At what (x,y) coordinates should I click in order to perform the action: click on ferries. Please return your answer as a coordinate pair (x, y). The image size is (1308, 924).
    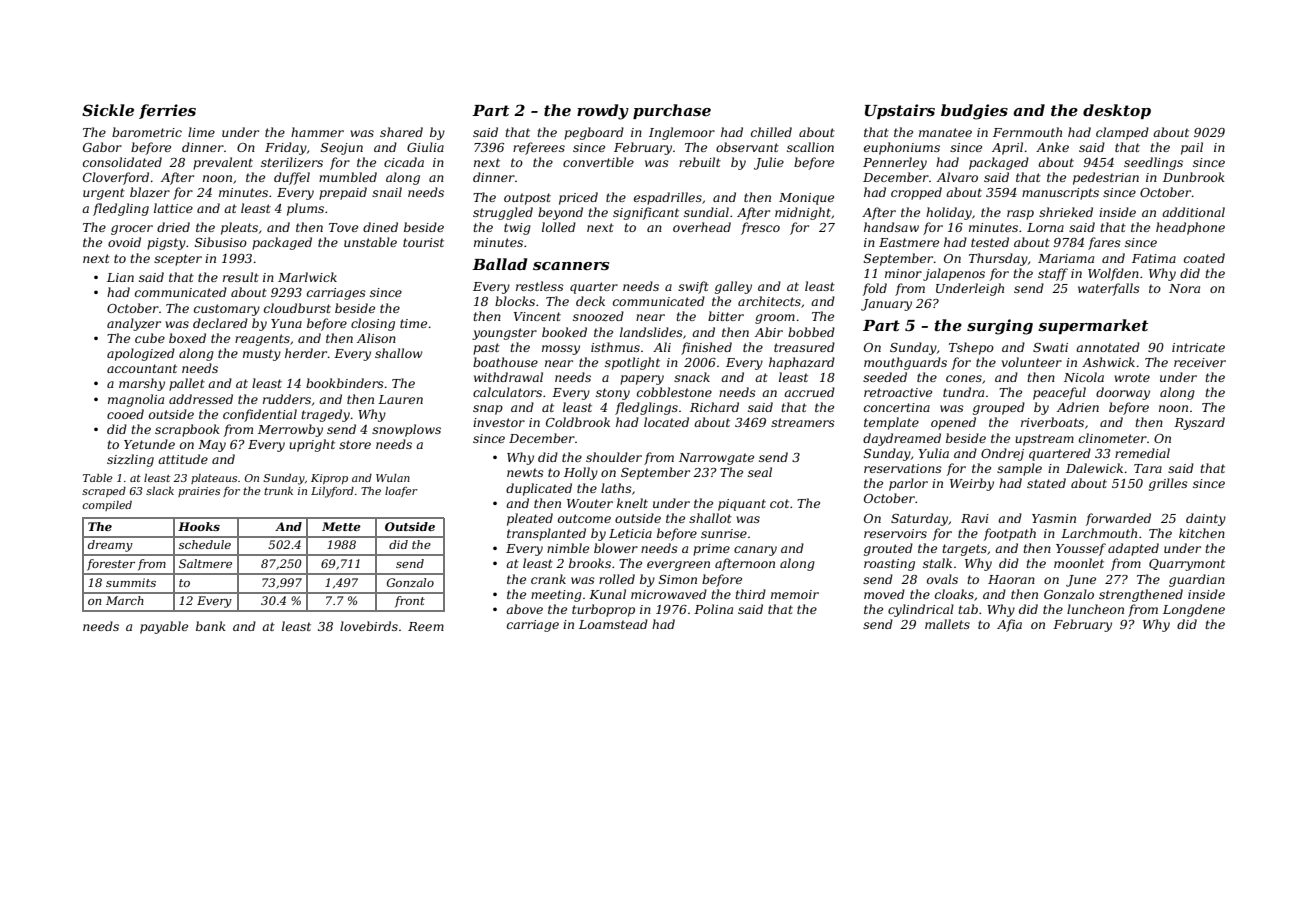
    Looking at the image, I should click on (167, 111).
